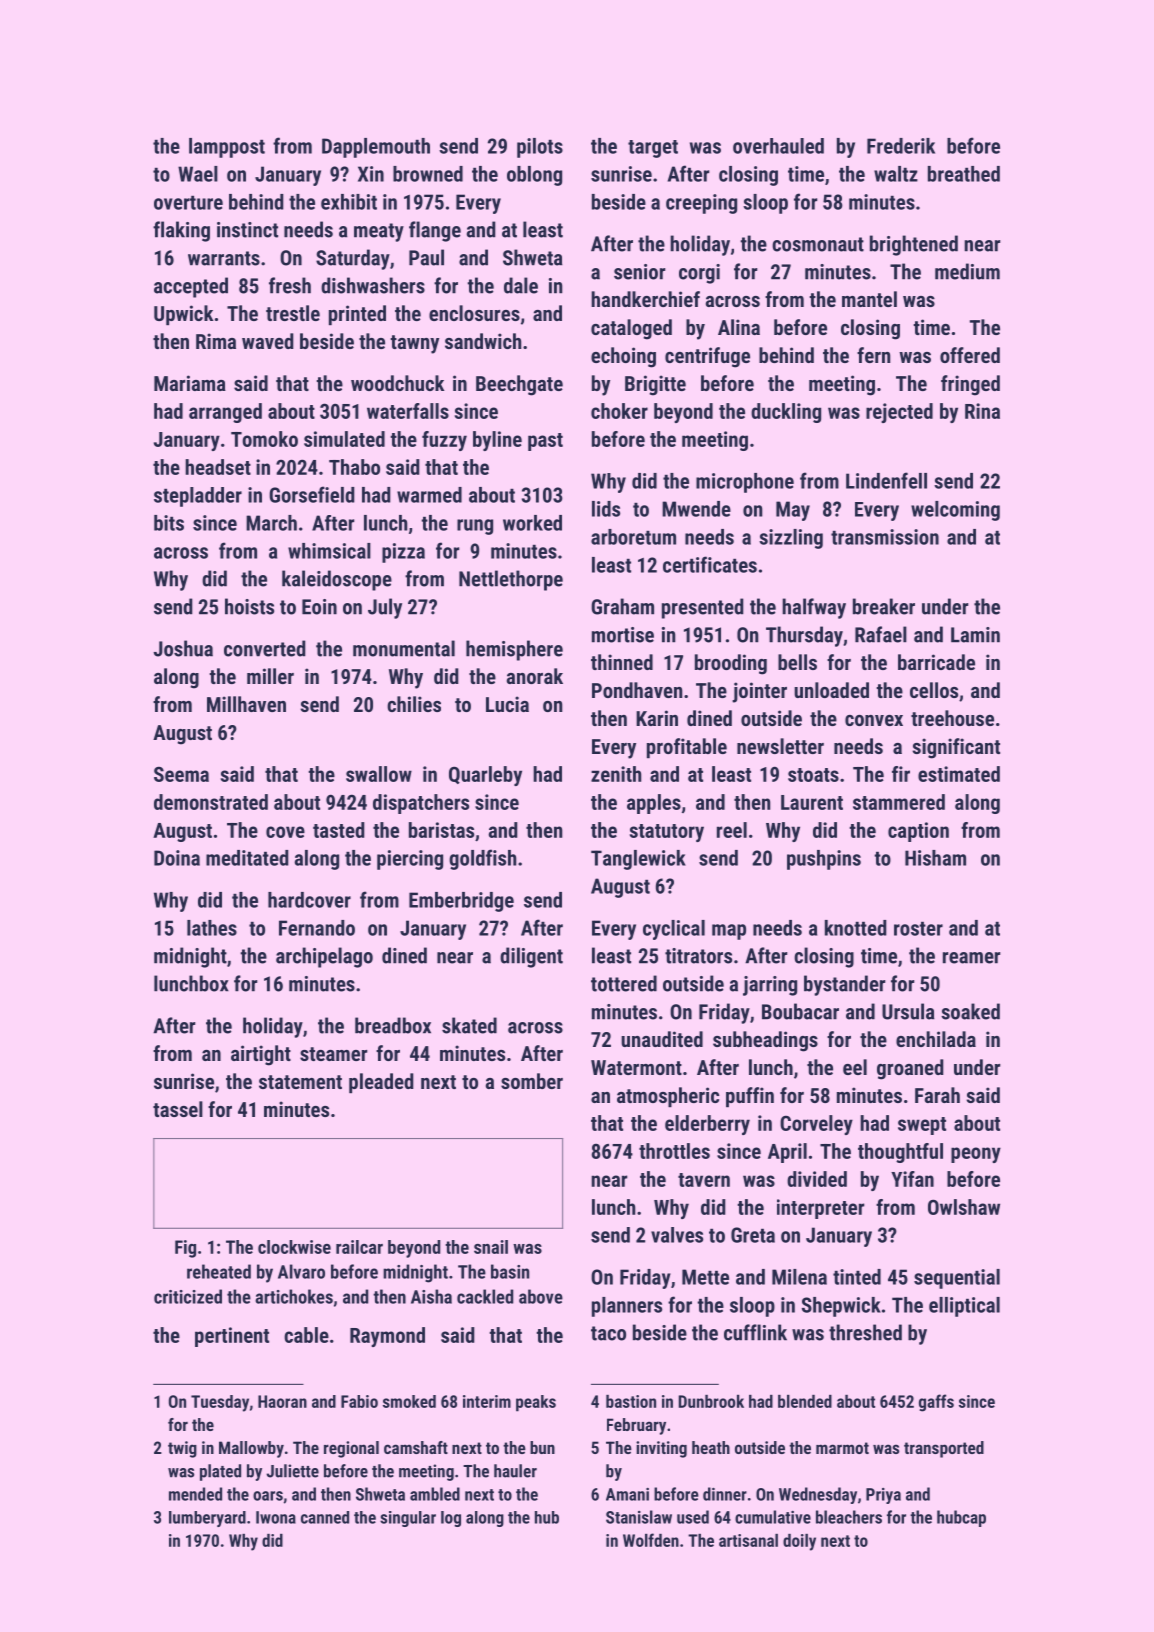 The width and height of the image is (1154, 1632). Describe the element at coordinates (282, 1401) in the image. I see `Haoran` at that location.
